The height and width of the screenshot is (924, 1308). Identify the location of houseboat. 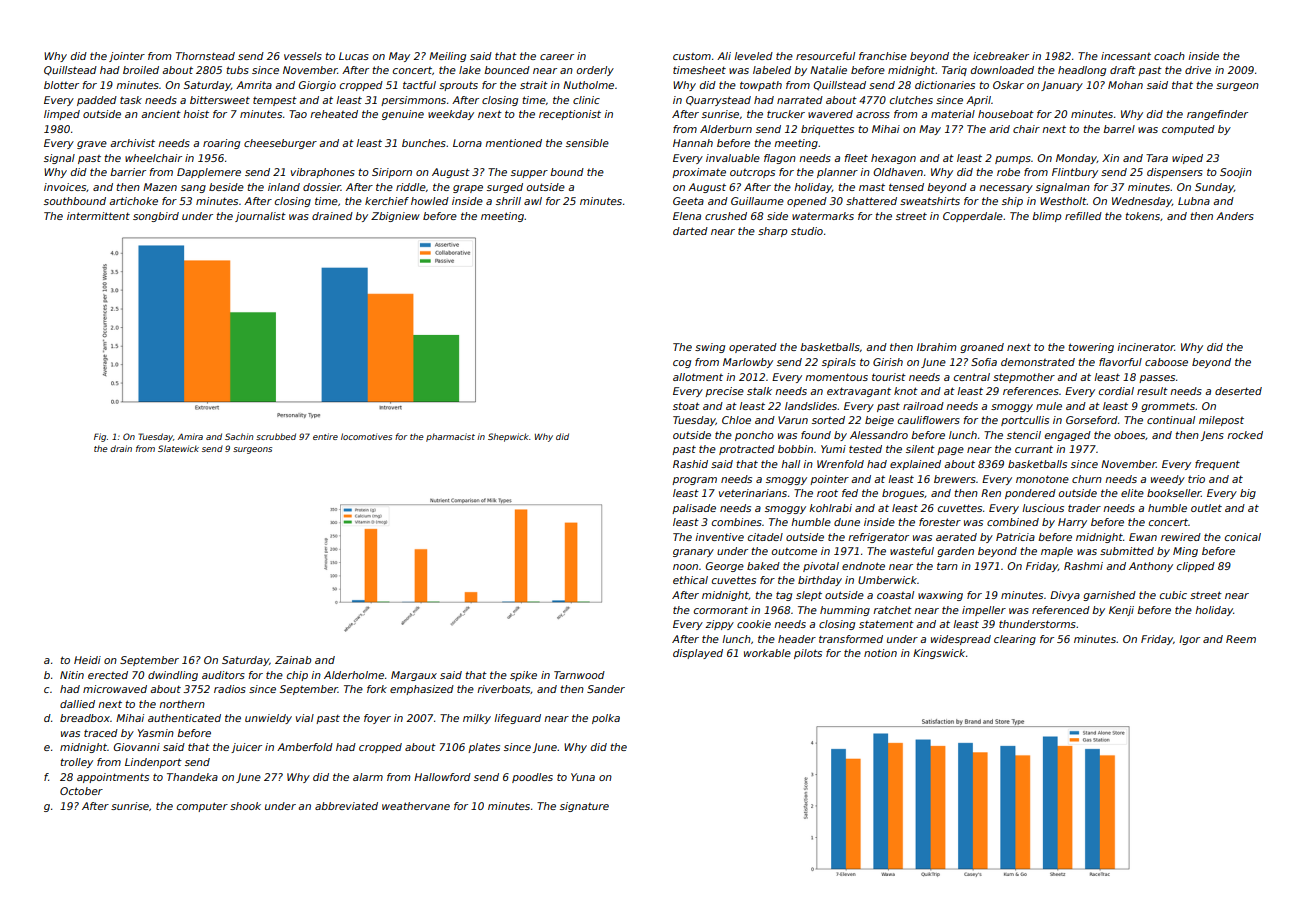
(1006, 114).
